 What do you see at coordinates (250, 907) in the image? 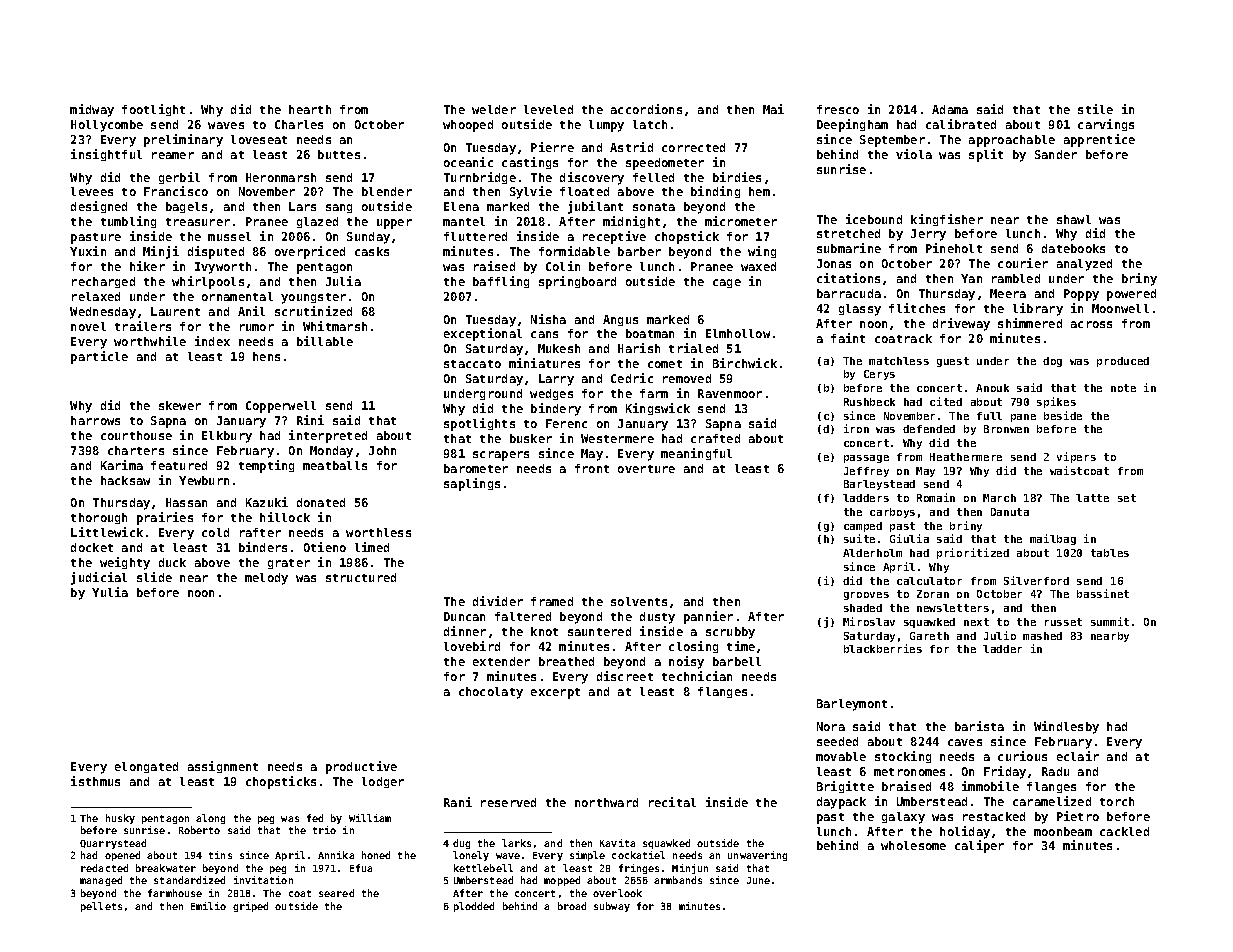
I see `griped` at bounding box center [250, 907].
